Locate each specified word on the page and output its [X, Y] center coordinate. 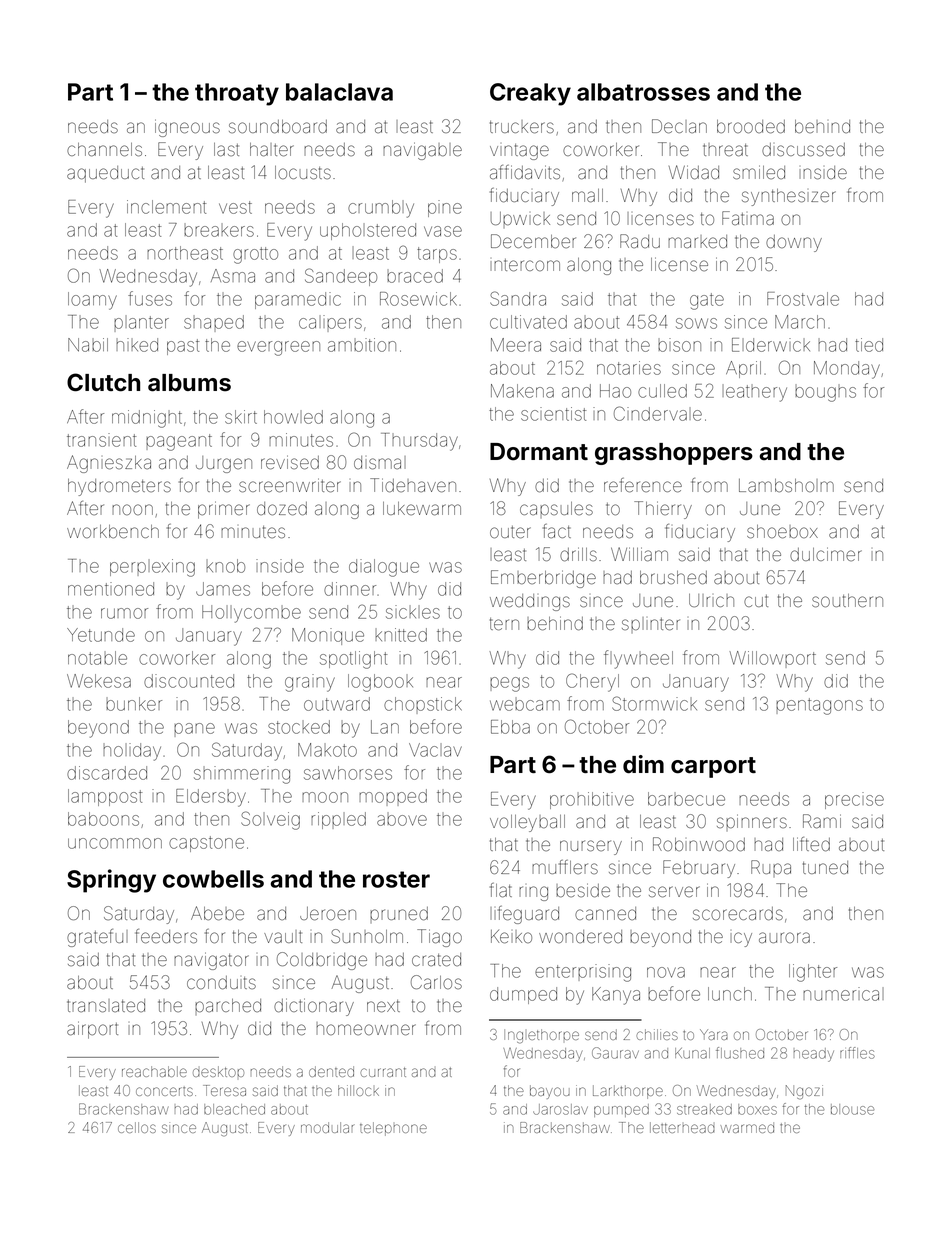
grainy [310, 683]
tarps [437, 255]
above [402, 819]
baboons [103, 819]
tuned [825, 867]
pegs [509, 684]
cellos [137, 1127]
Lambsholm [786, 485]
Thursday [419, 442]
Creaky [530, 94]
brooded [751, 126]
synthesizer [789, 197]
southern [847, 600]
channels [104, 149]
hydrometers [119, 487]
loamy [92, 301]
